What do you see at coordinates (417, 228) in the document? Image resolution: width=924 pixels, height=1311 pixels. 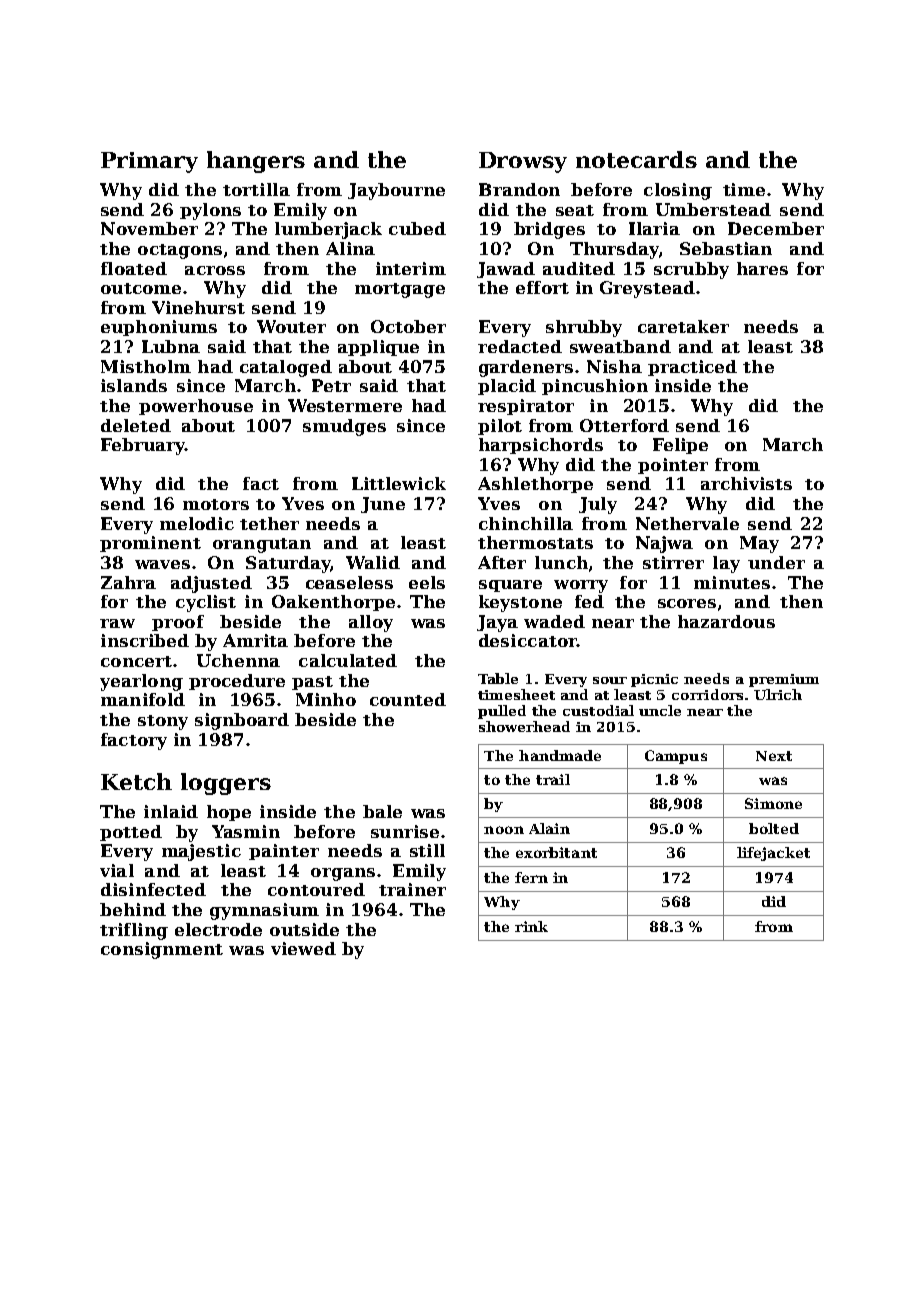 I see `cubed` at bounding box center [417, 228].
